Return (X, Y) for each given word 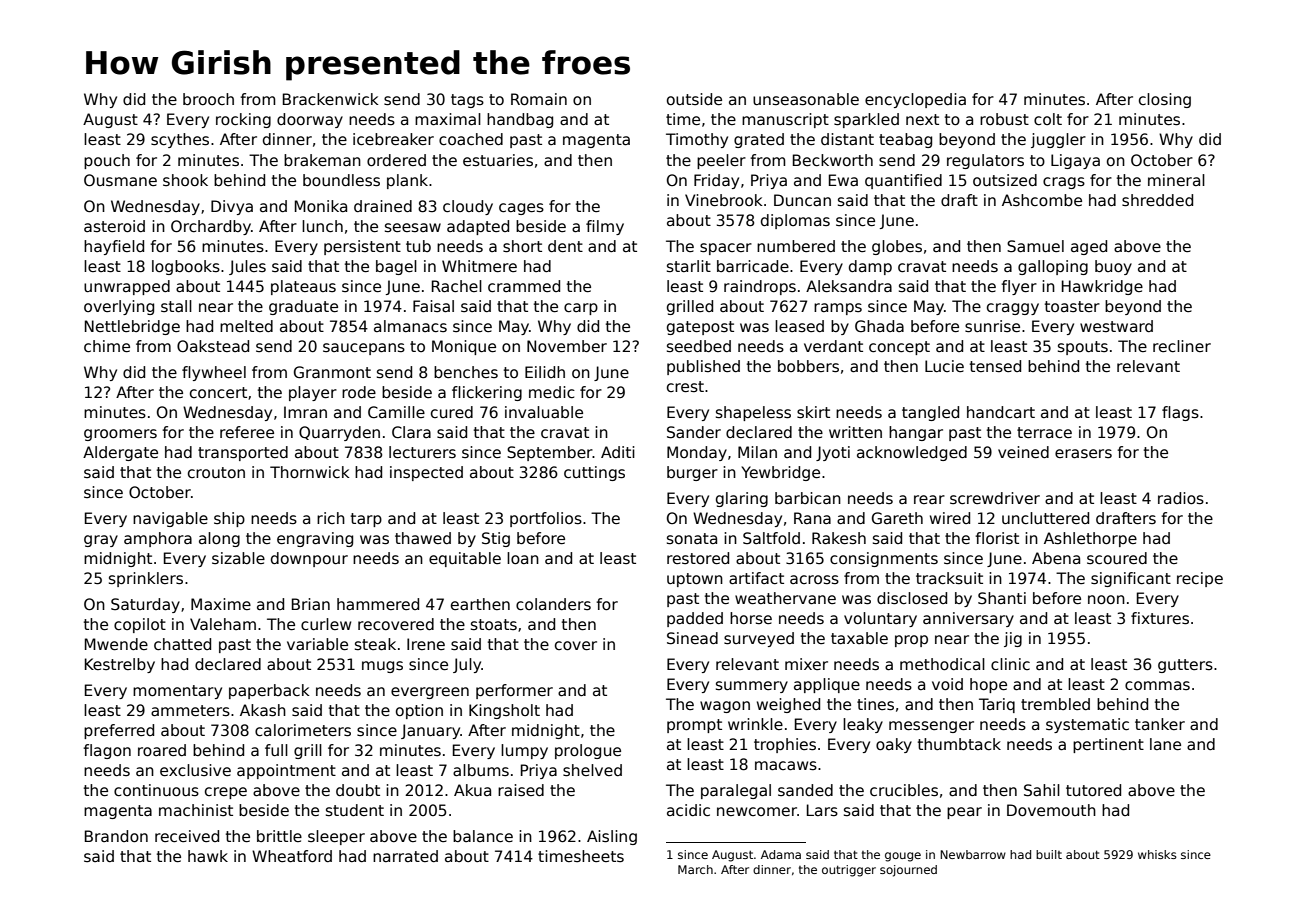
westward (1116, 326)
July (467, 665)
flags (1180, 413)
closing (1165, 100)
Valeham (223, 624)
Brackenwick (331, 99)
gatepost (700, 328)
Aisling (612, 837)
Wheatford (292, 856)
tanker (1160, 724)
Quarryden (339, 433)
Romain (539, 99)
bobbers (808, 366)
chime (107, 346)
